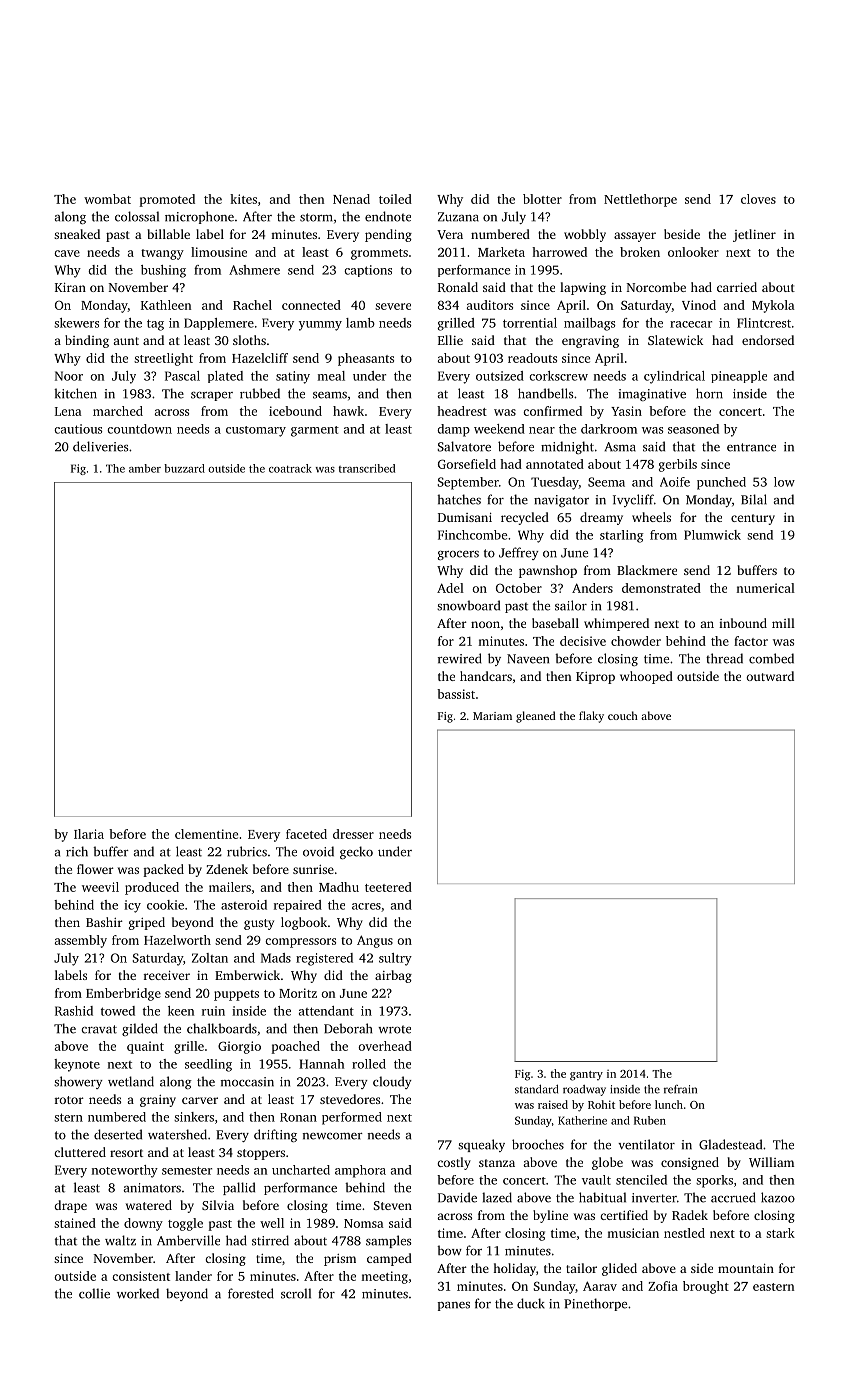 The width and height of the screenshot is (849, 1400). I want to click on Davide, so click(457, 1197).
